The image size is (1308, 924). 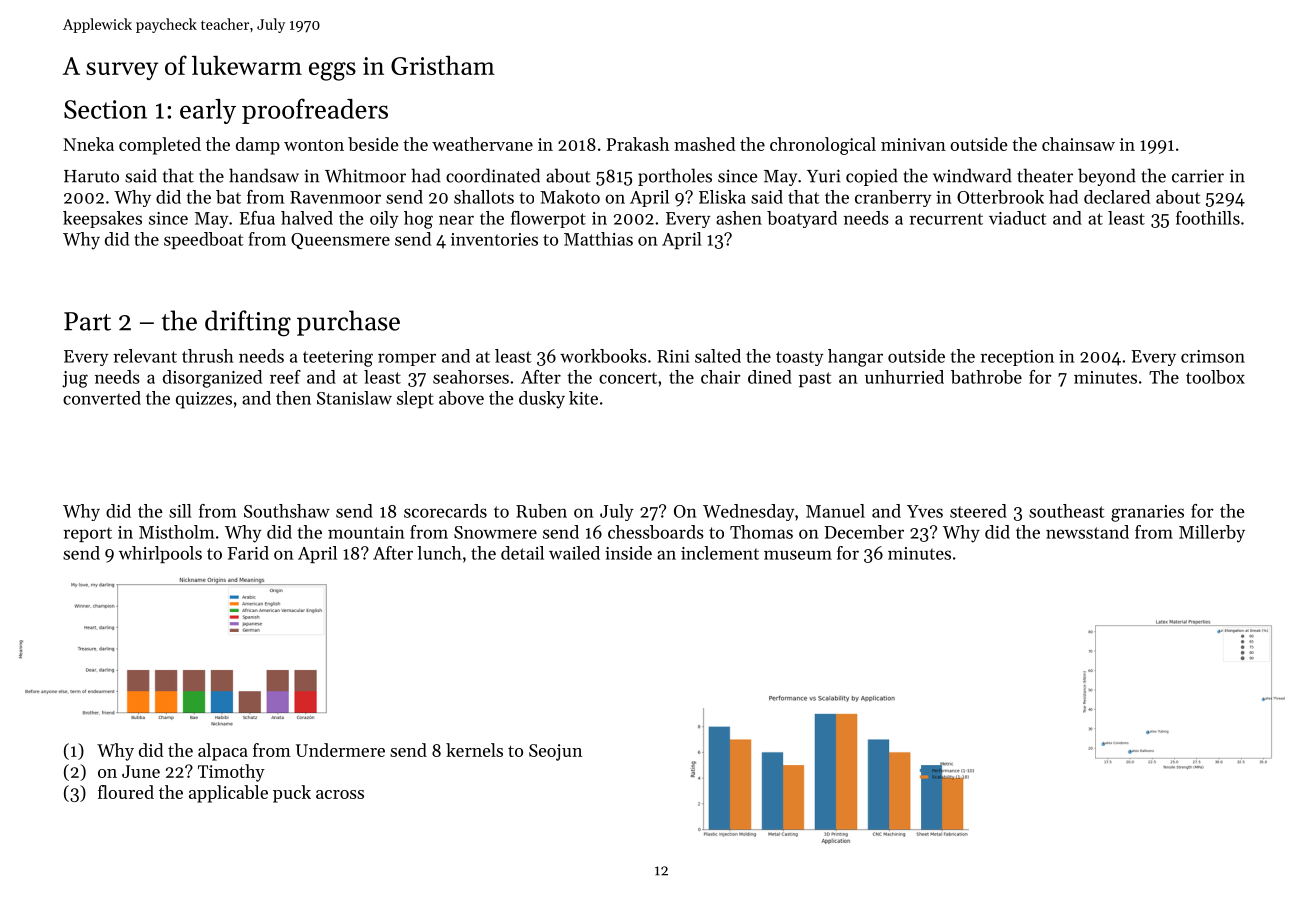 I want to click on mashed, so click(x=705, y=144).
